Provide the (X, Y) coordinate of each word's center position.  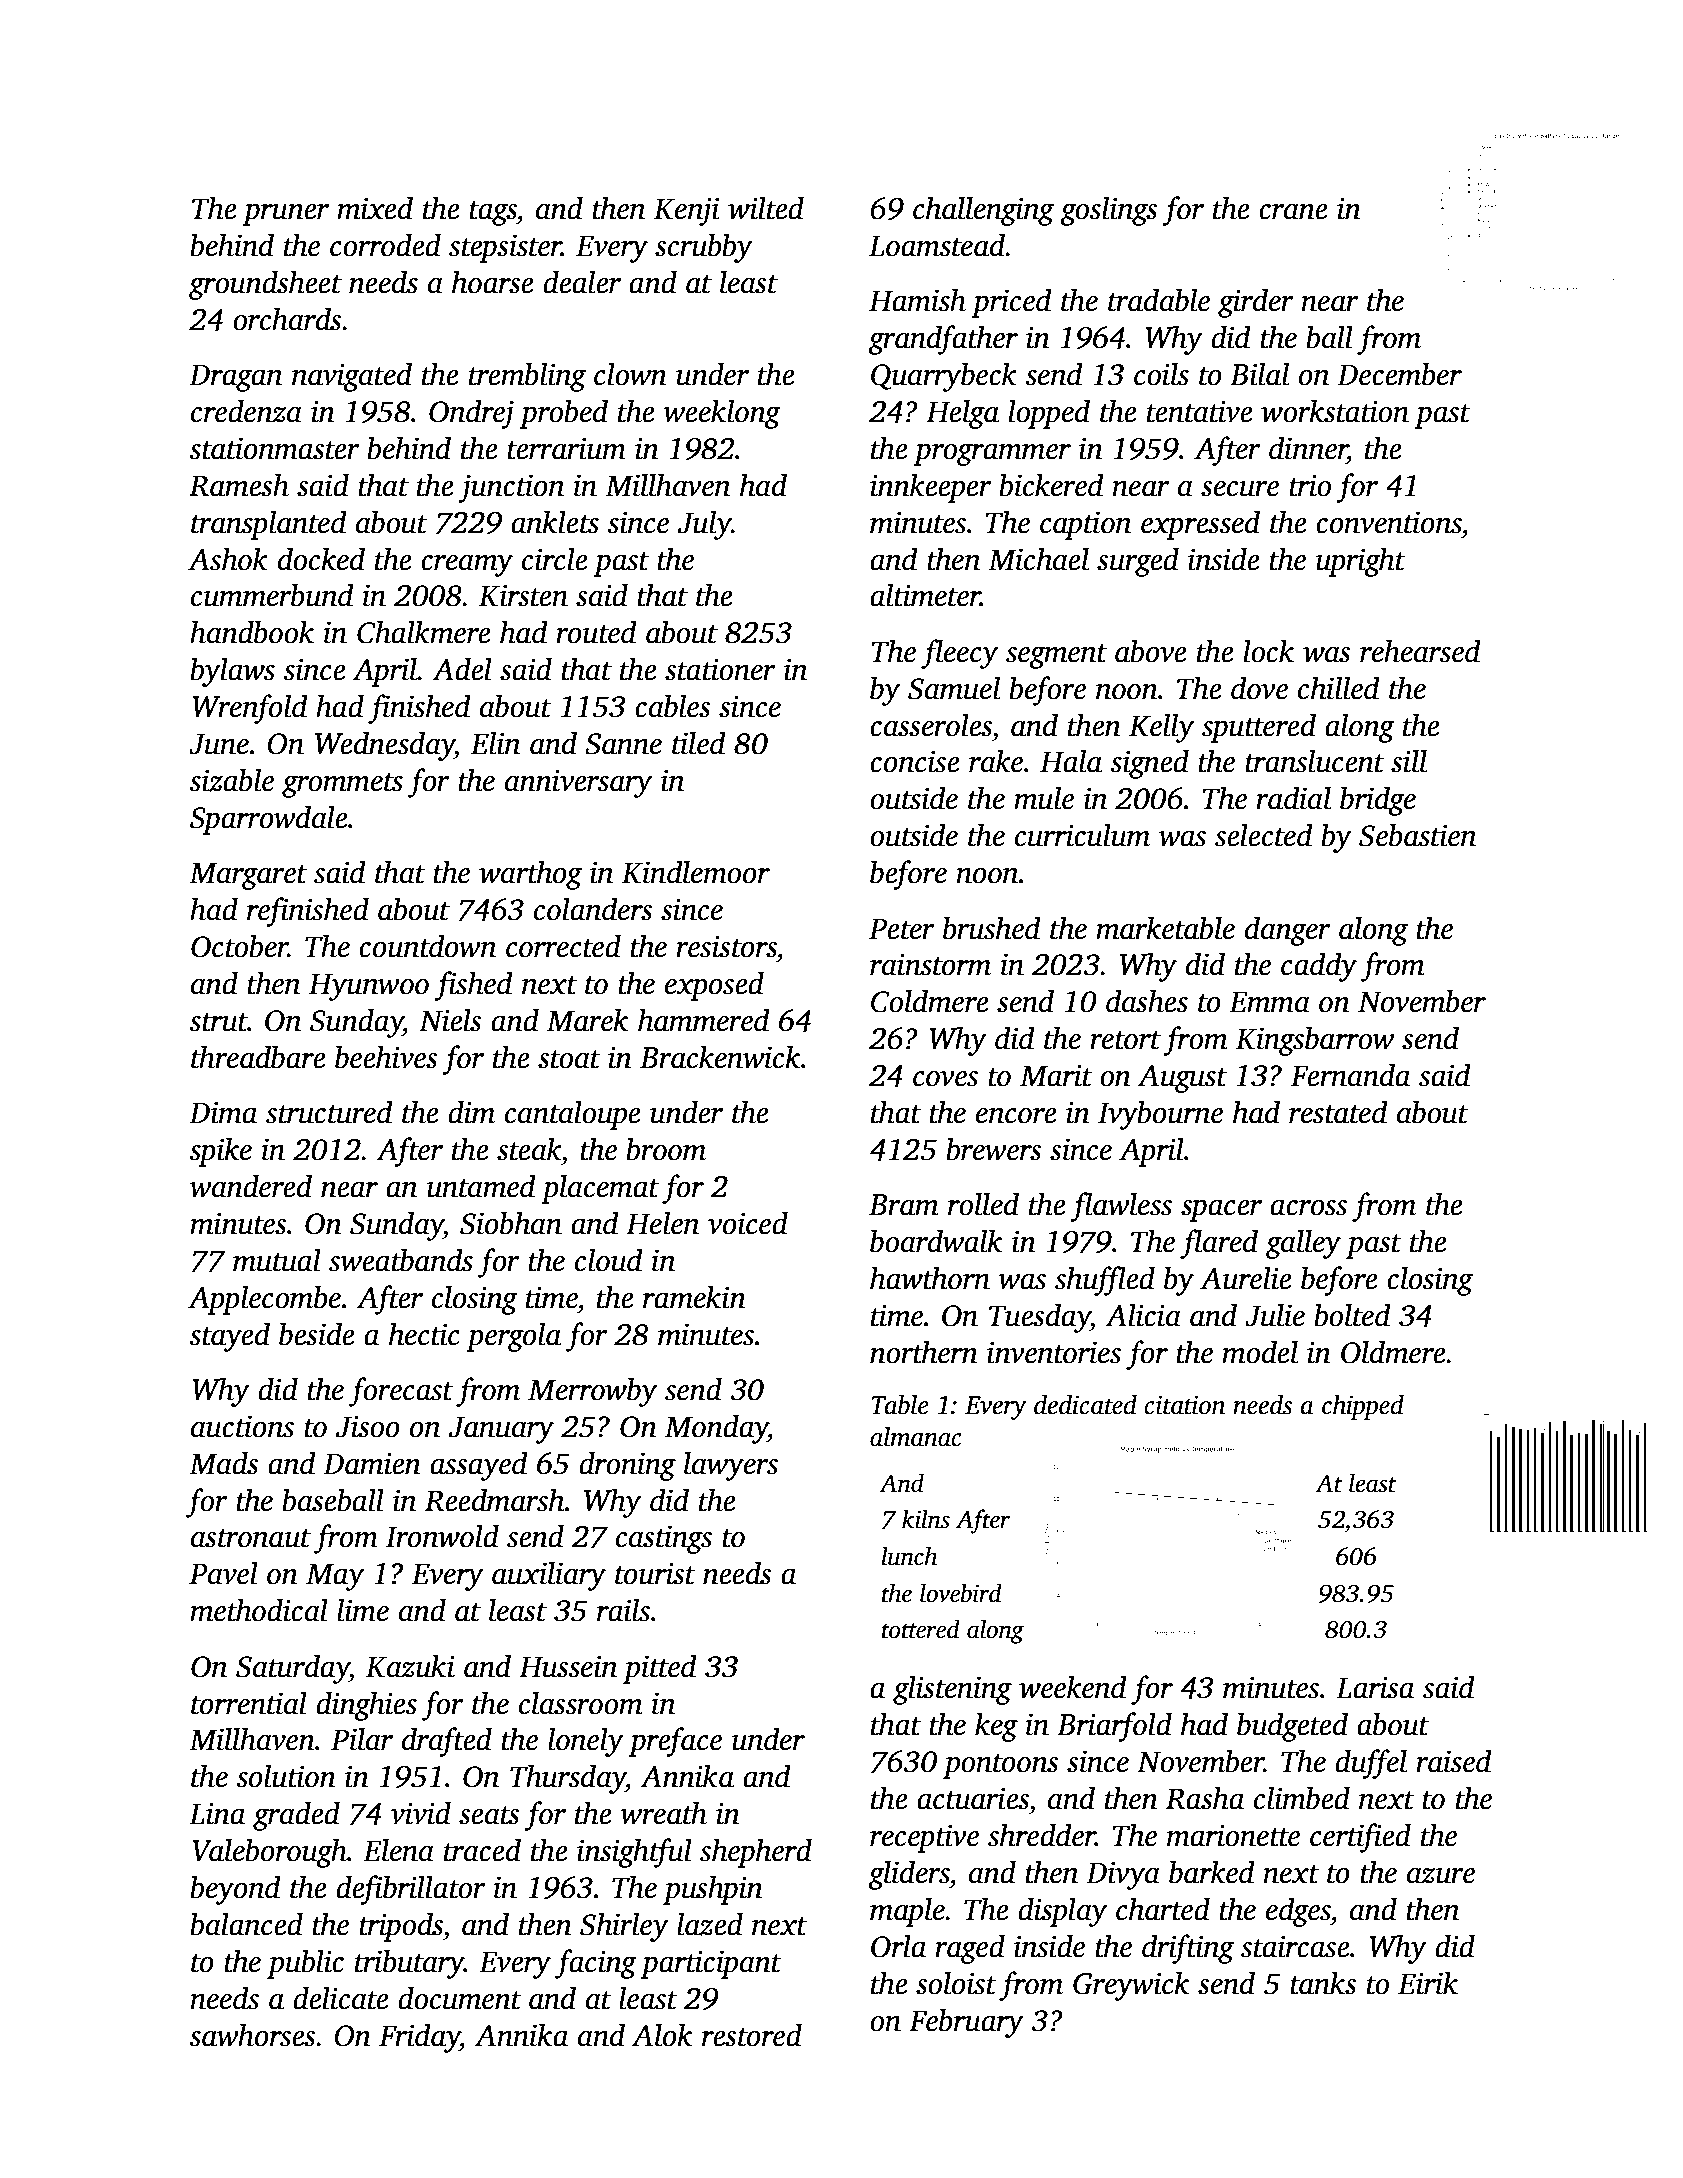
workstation (1335, 411)
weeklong (722, 414)
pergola (513, 1337)
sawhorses (252, 2035)
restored (752, 2035)
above (1151, 651)
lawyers (731, 1466)
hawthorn (930, 1278)
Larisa (1375, 1688)
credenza (246, 411)
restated (1338, 1112)
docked (321, 559)
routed (596, 632)
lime (363, 1610)
